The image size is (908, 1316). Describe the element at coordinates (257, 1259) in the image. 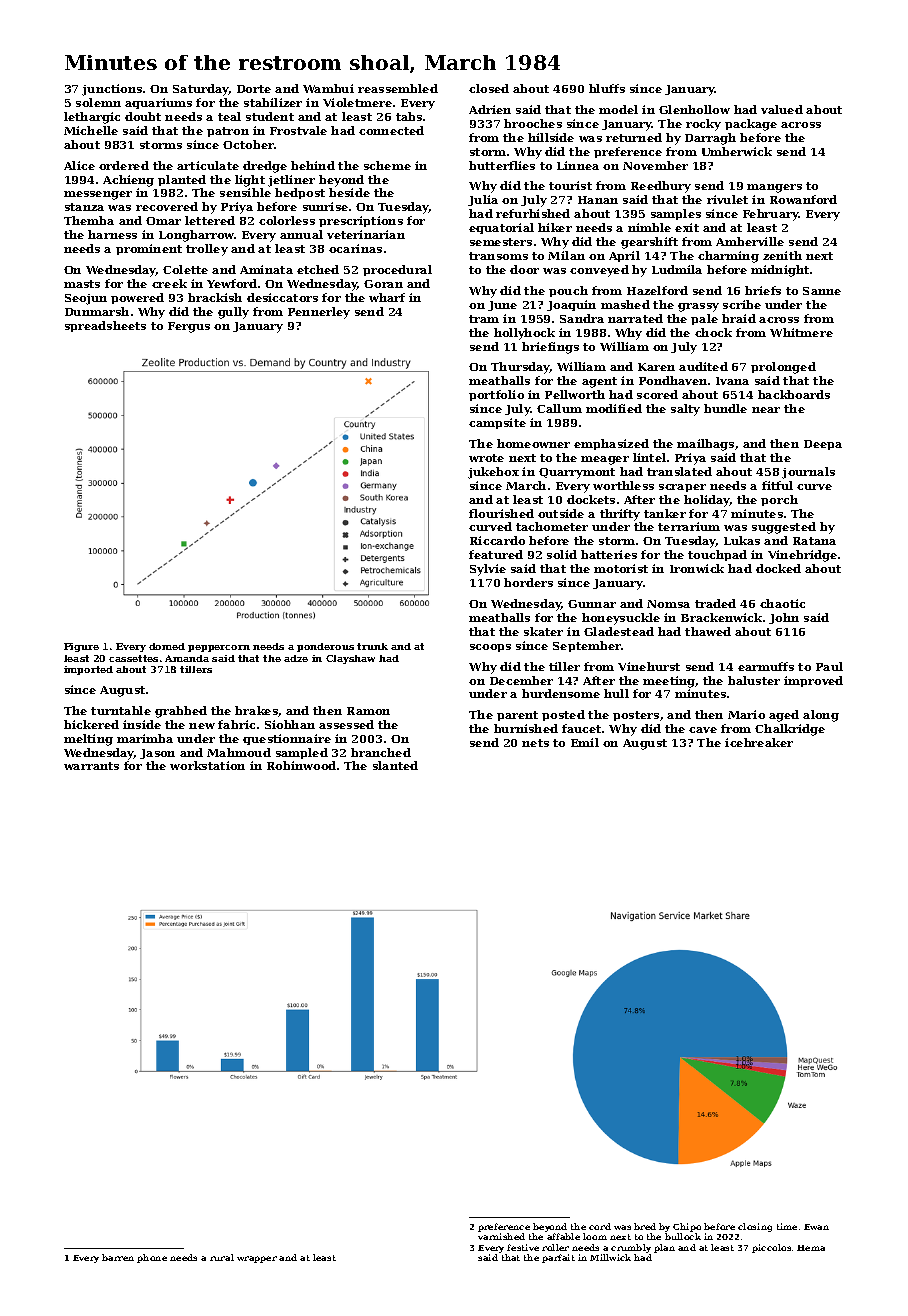

I see `wrapper` at that location.
